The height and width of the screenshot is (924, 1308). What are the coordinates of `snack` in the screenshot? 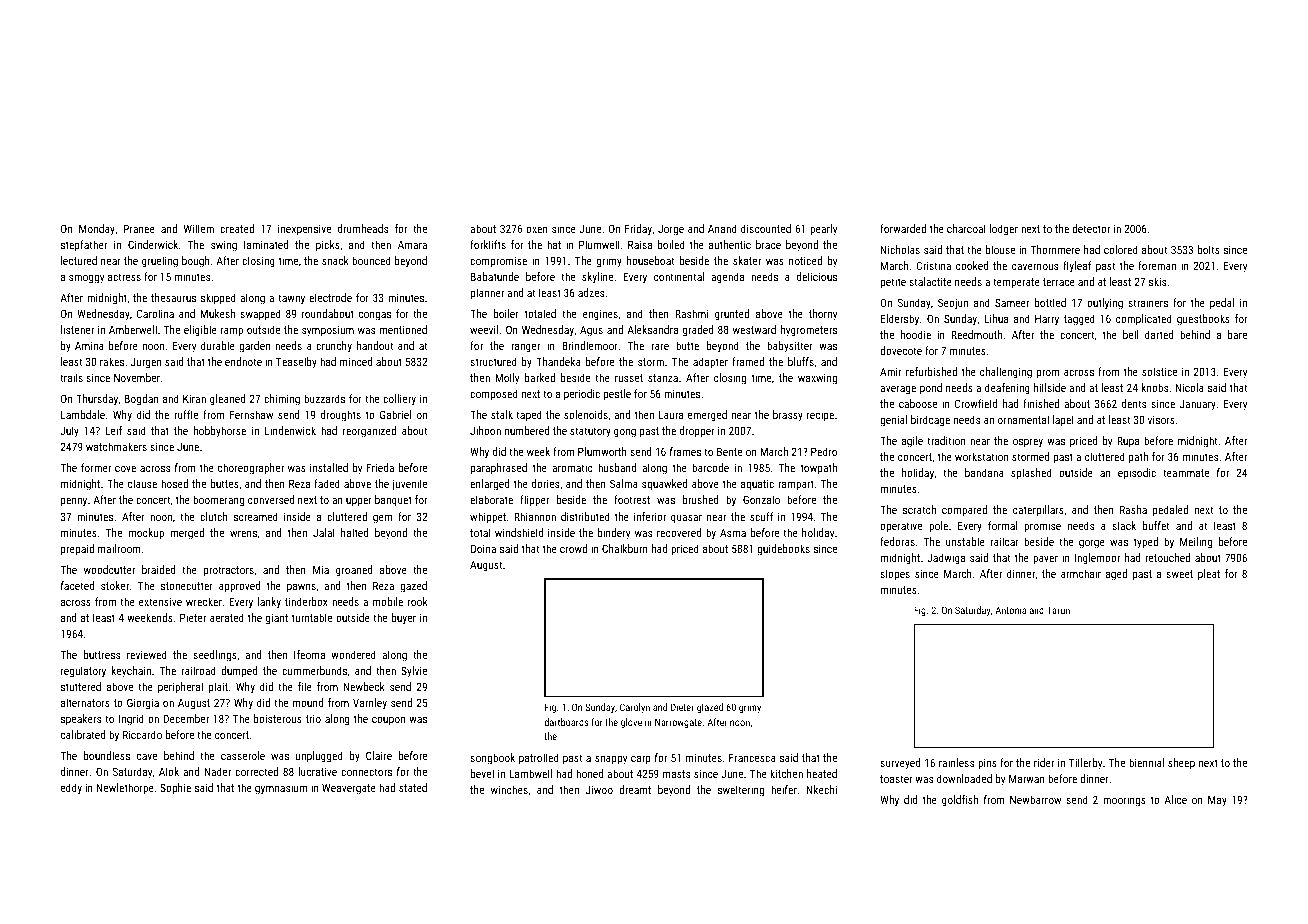 It's located at (335, 260).
